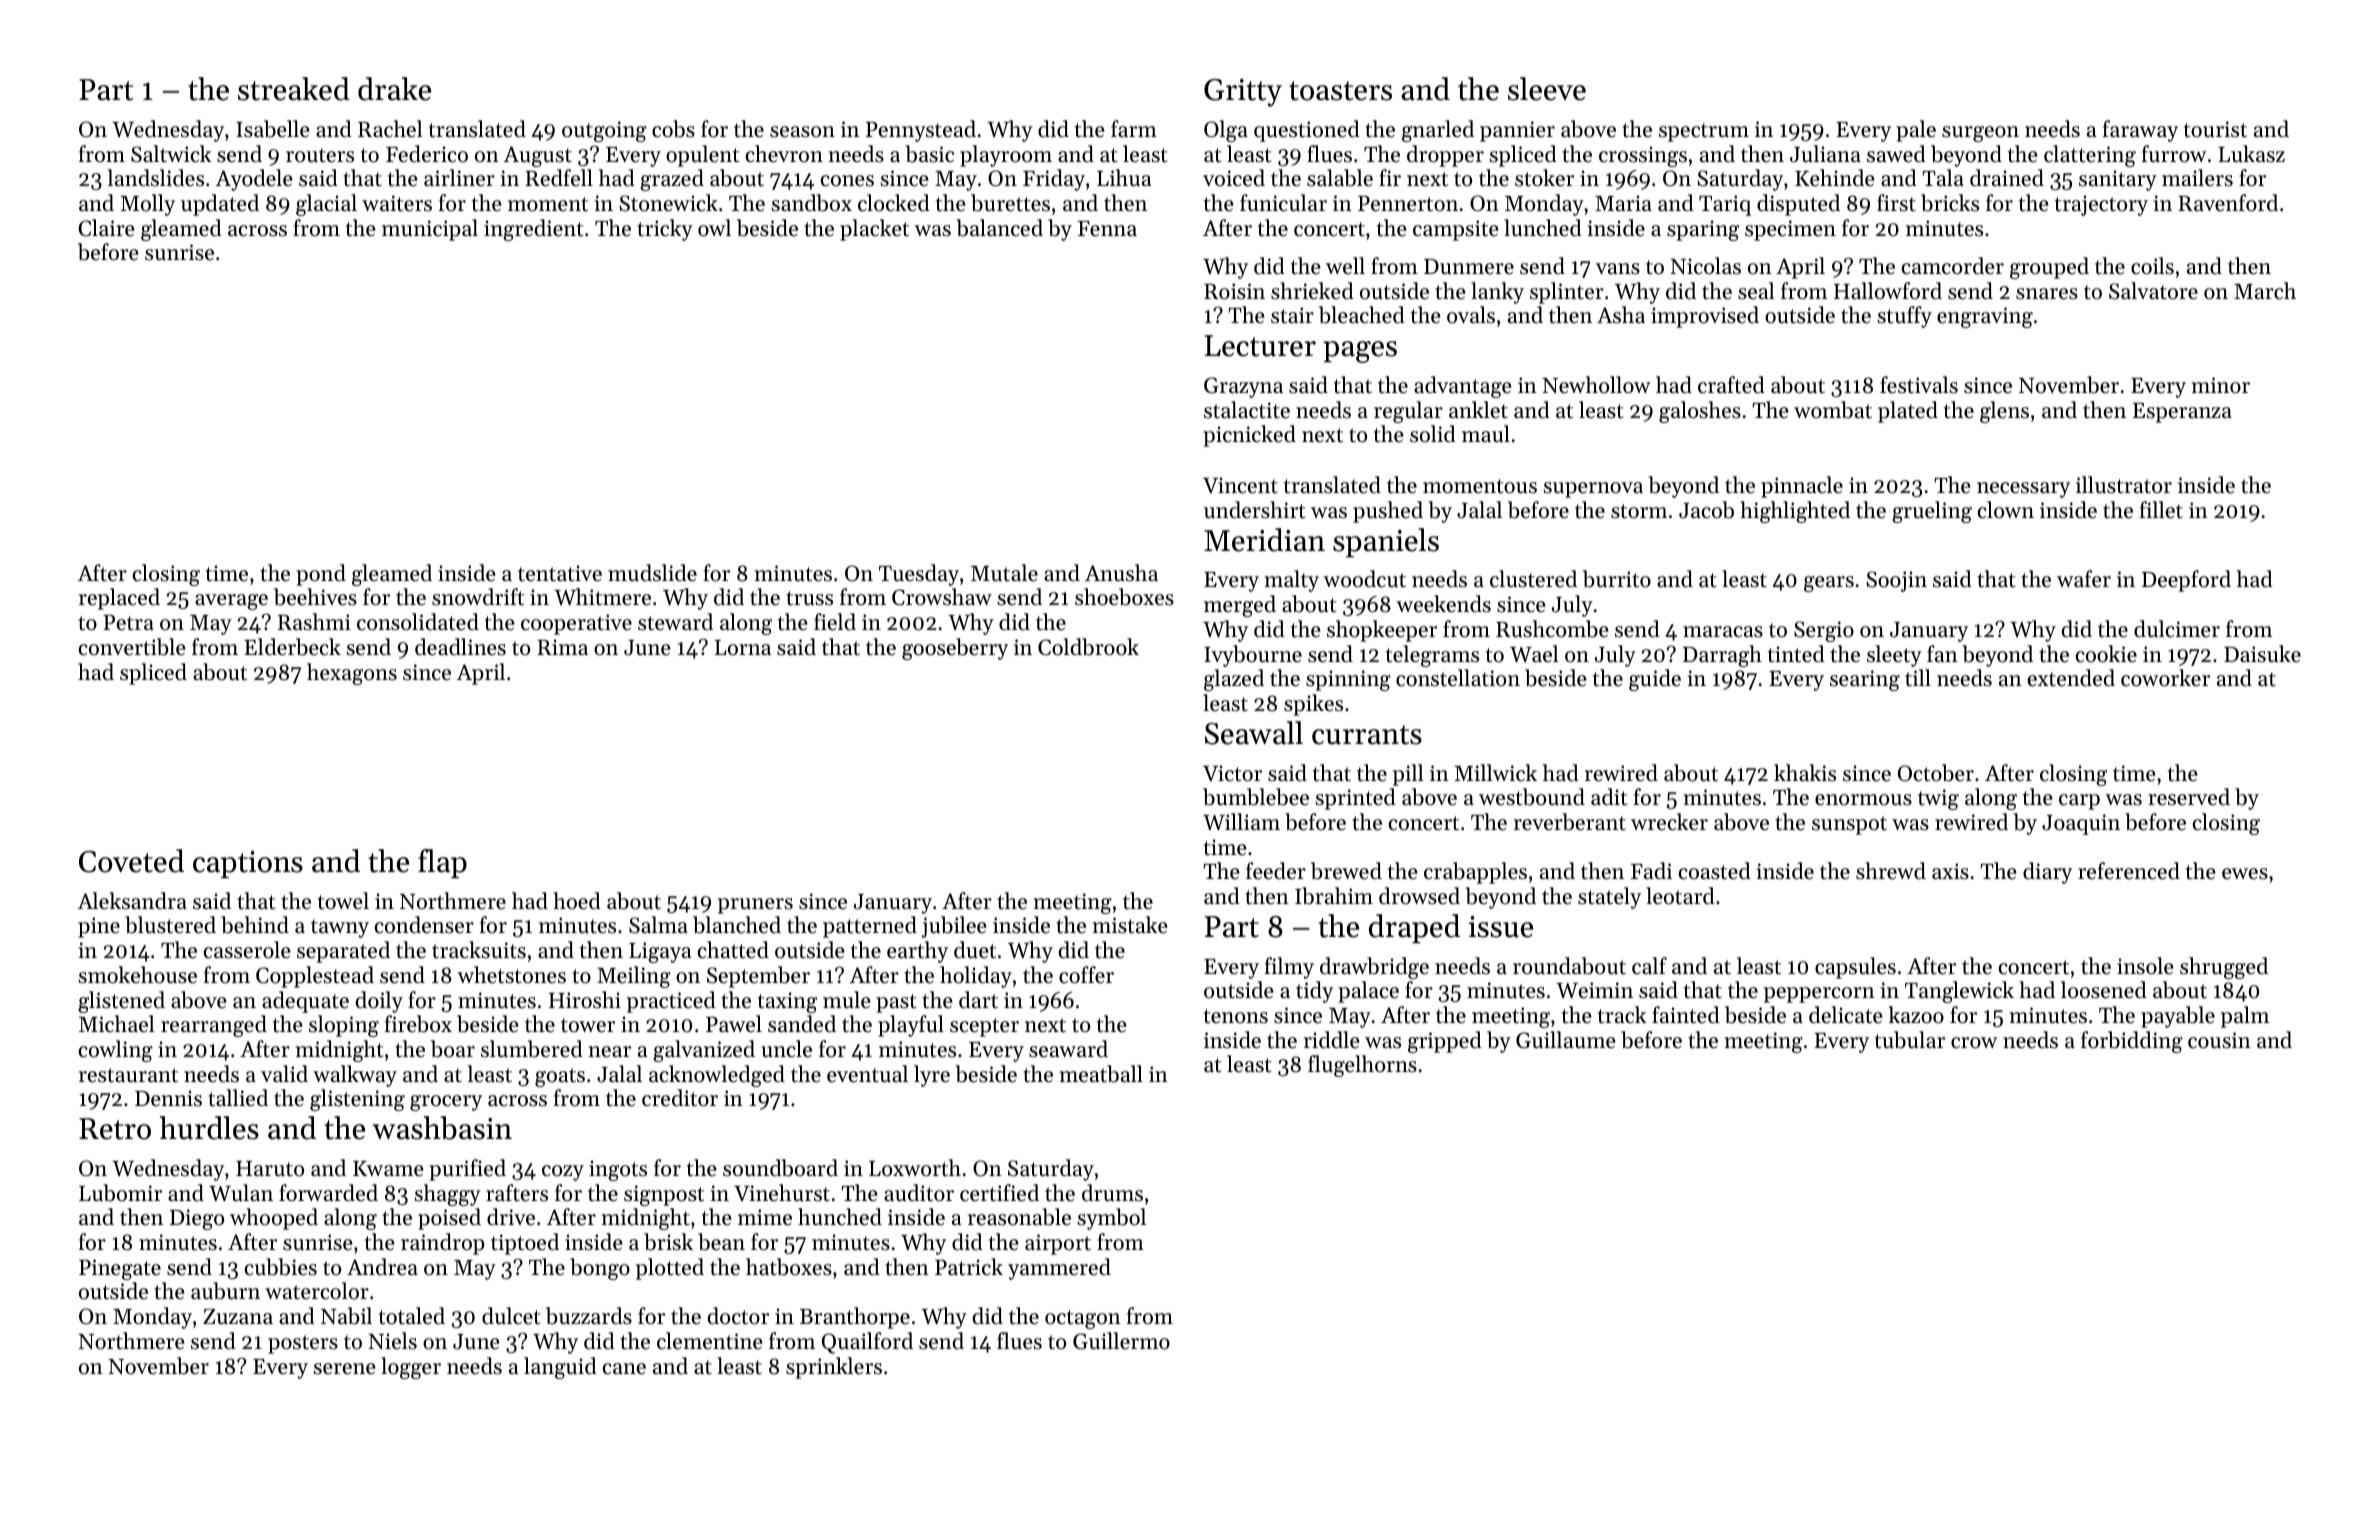 This document has width=2380, height=1540. Describe the element at coordinates (294, 89) in the document. I see `streaked` at that location.
